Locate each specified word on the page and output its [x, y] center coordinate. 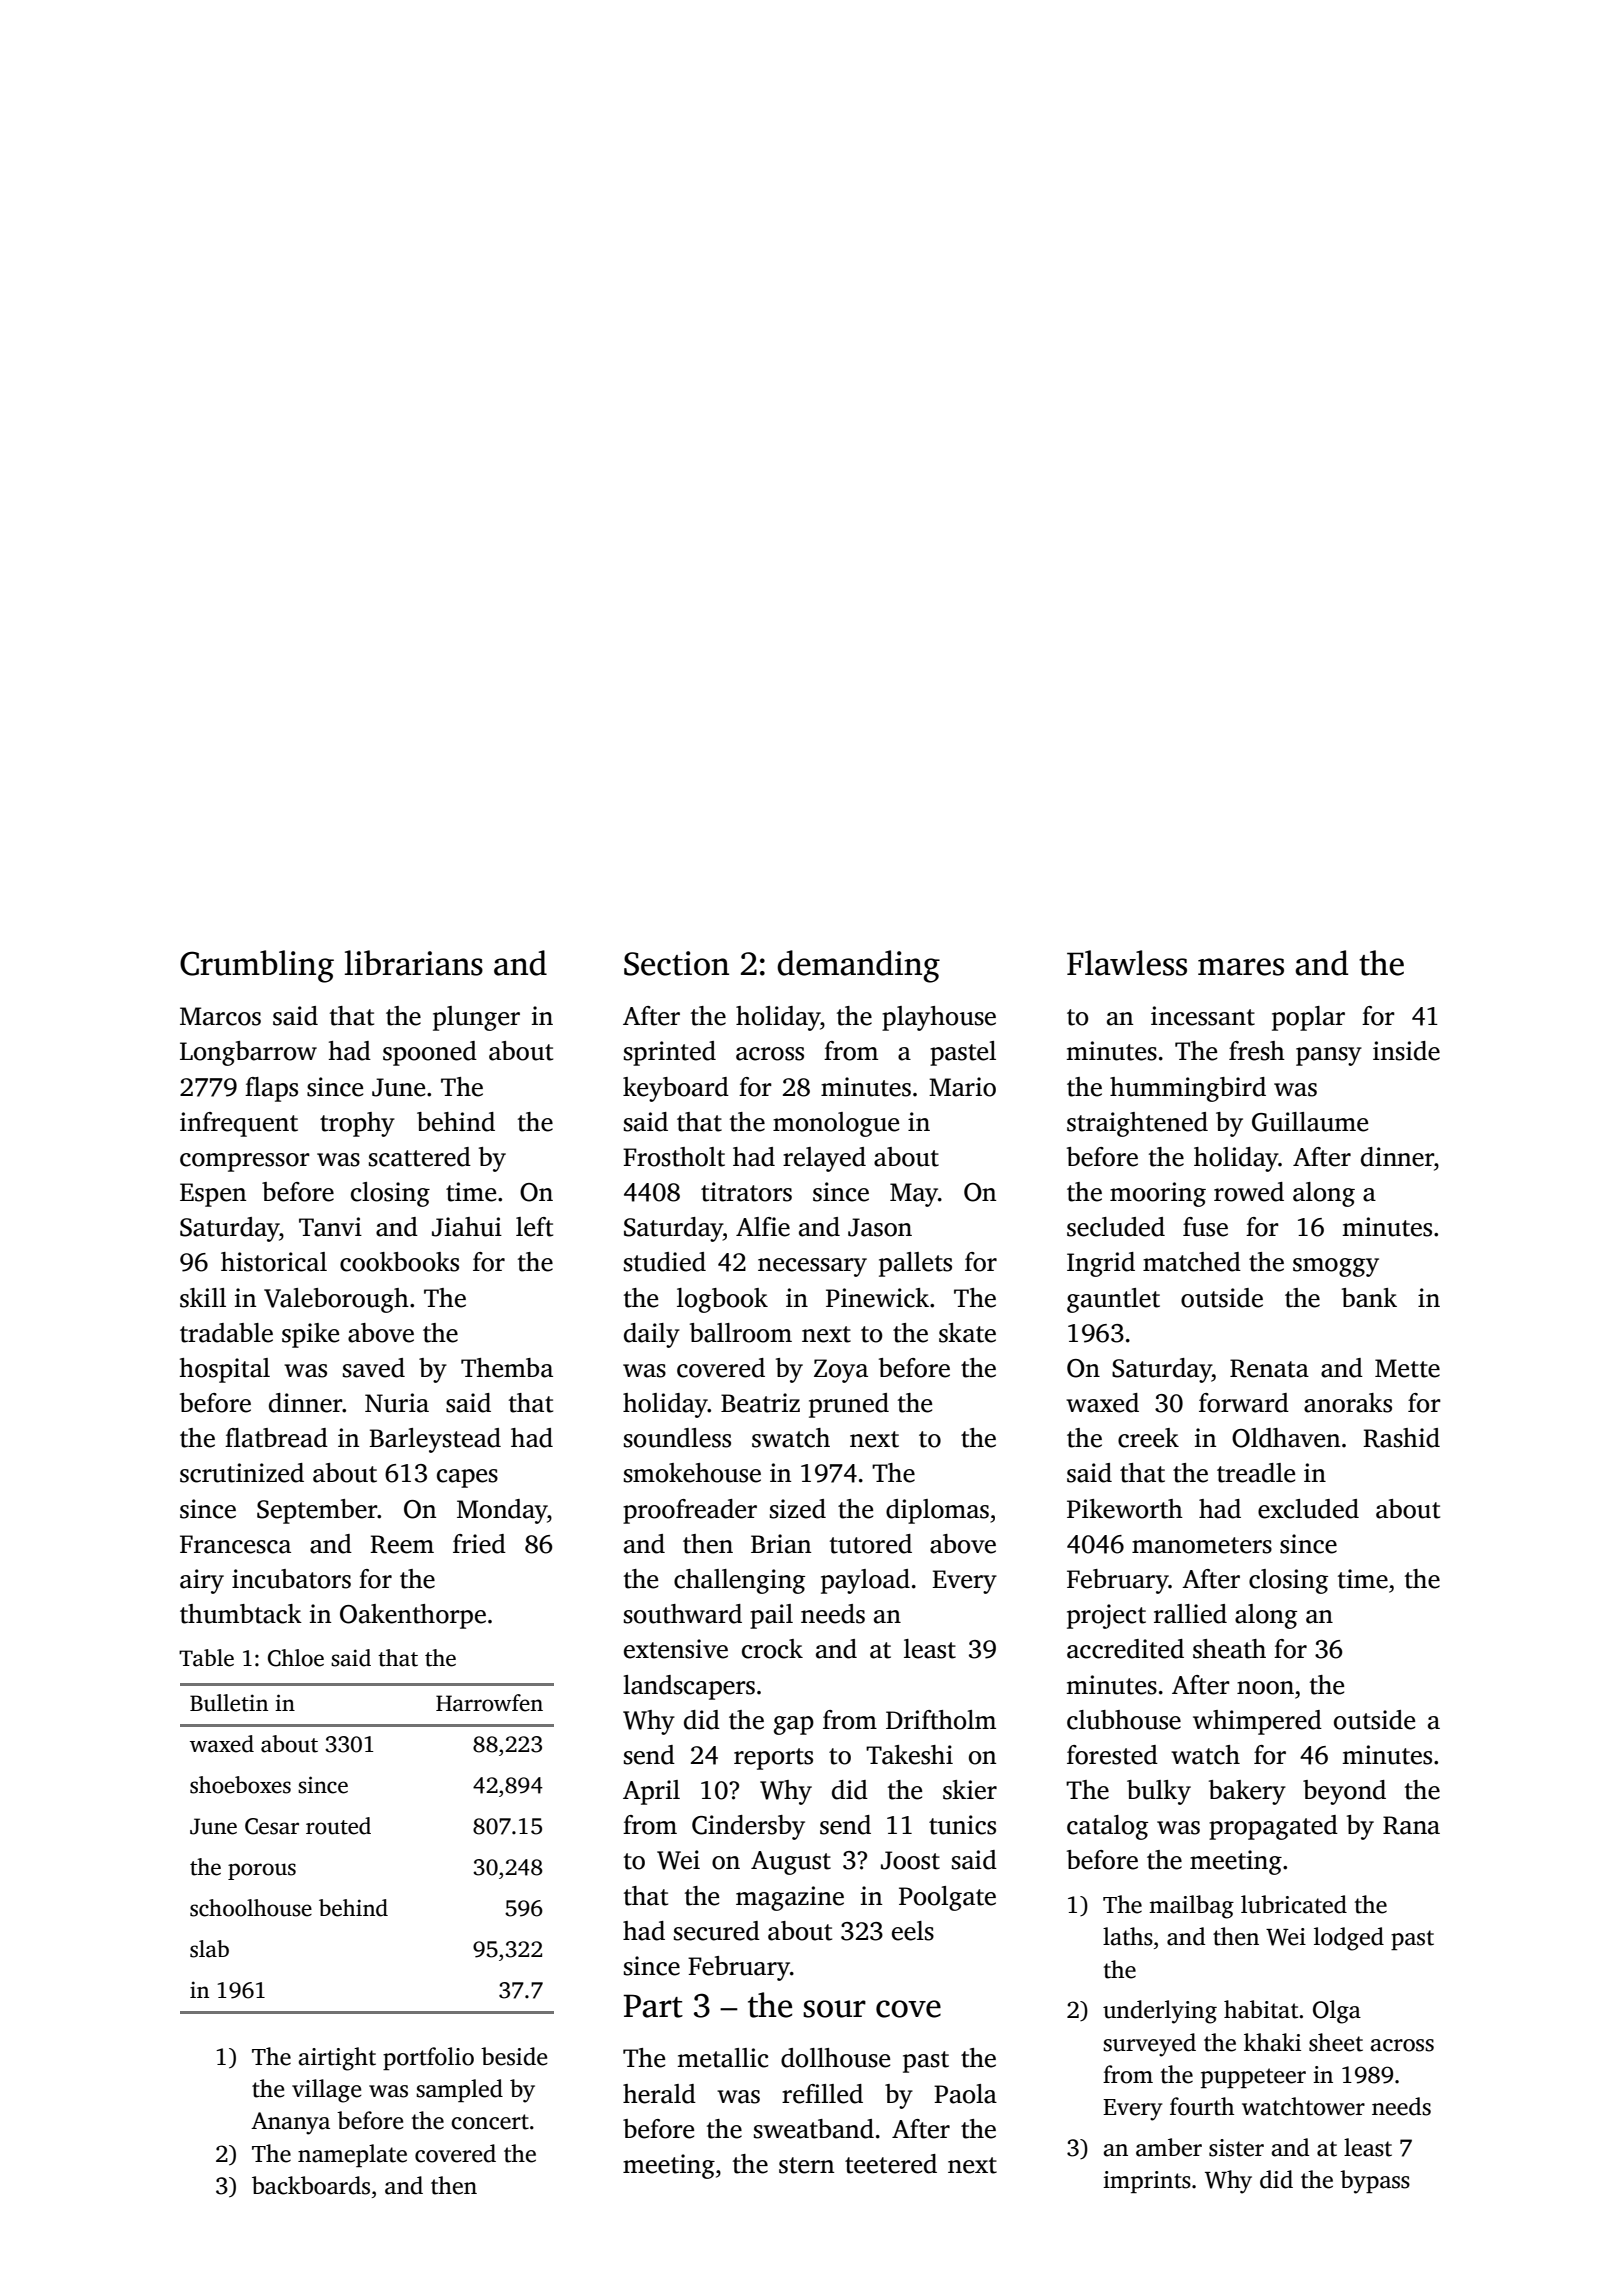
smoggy [1336, 1267]
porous [262, 1871]
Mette [1407, 1368]
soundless [677, 1438]
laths [1128, 1936]
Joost [910, 1860]
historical [274, 1262]
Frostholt [674, 1157]
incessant [1203, 1016]
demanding [858, 966]
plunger [476, 1018]
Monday [502, 1511]
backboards [311, 2185]
